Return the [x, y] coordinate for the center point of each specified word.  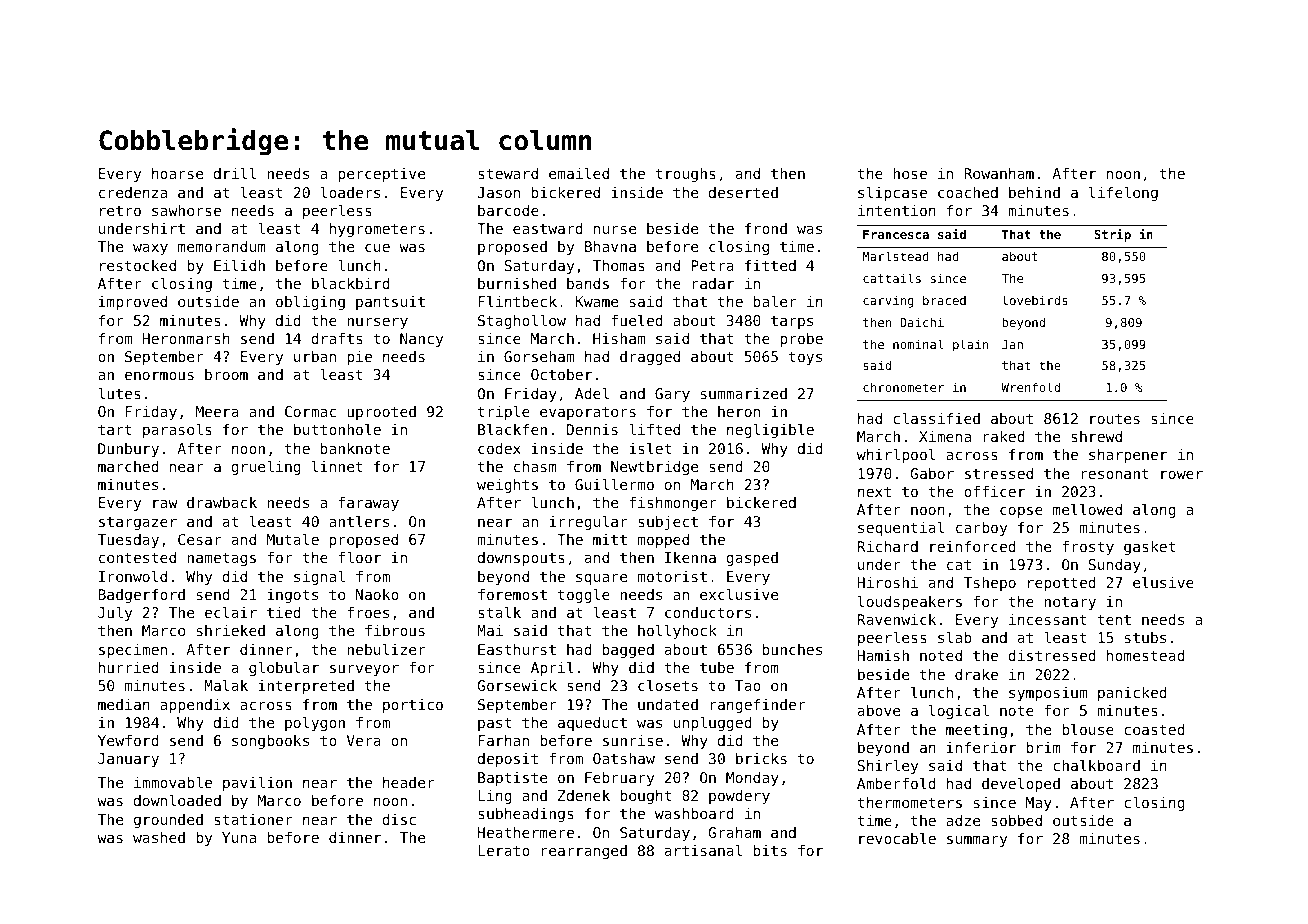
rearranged [584, 852]
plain [970, 345]
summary [977, 841]
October [561, 374]
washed [159, 837]
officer [994, 491]
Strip [1112, 235]
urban [315, 356]
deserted [743, 192]
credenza [133, 192]
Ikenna [690, 557]
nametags [221, 559]
